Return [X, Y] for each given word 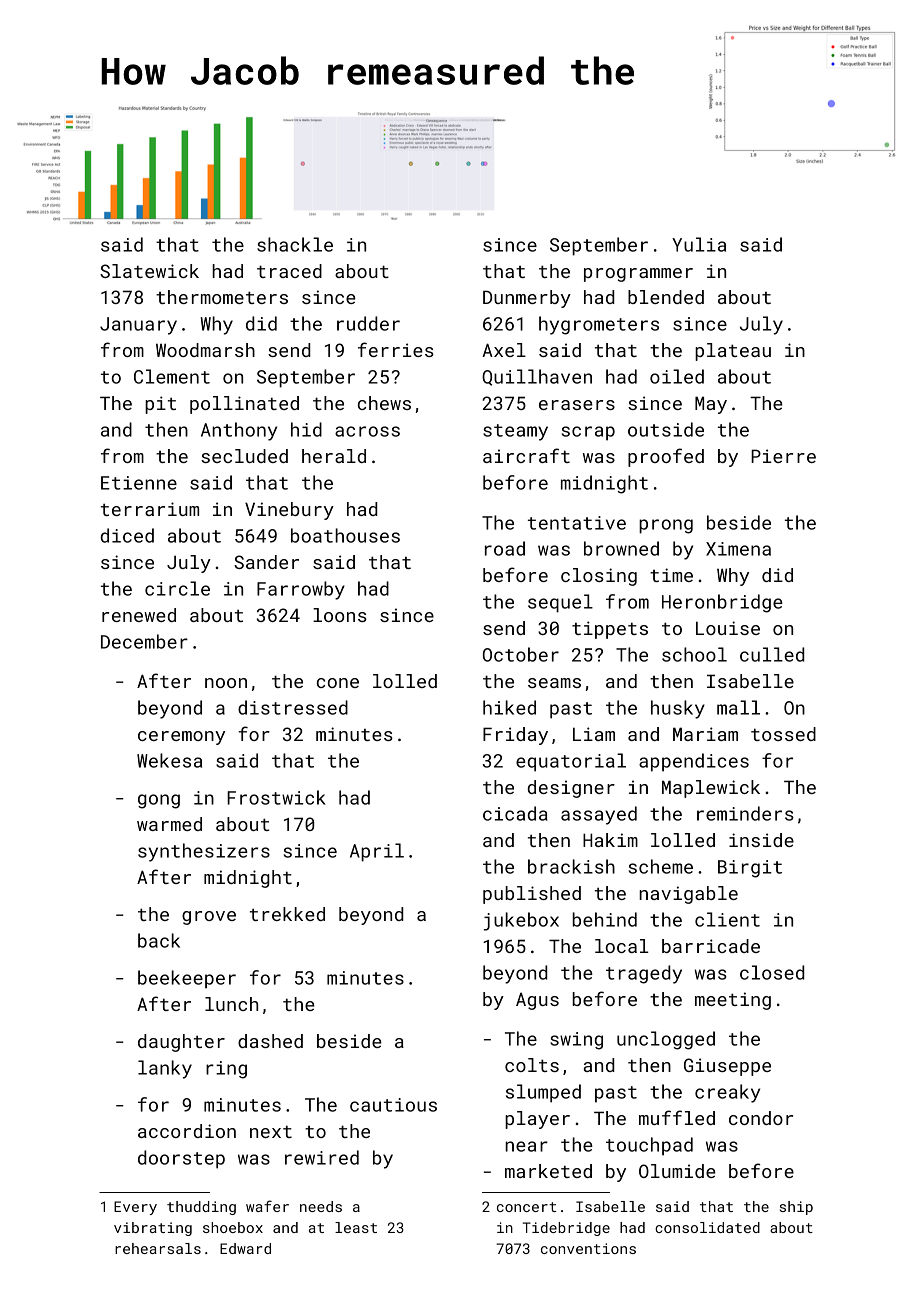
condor [761, 1118]
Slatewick [149, 271]
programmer [638, 275]
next [271, 1132]
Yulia [699, 244]
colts [532, 1065]
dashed [270, 1041]
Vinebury [289, 511]
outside [666, 429]
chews [384, 403]
